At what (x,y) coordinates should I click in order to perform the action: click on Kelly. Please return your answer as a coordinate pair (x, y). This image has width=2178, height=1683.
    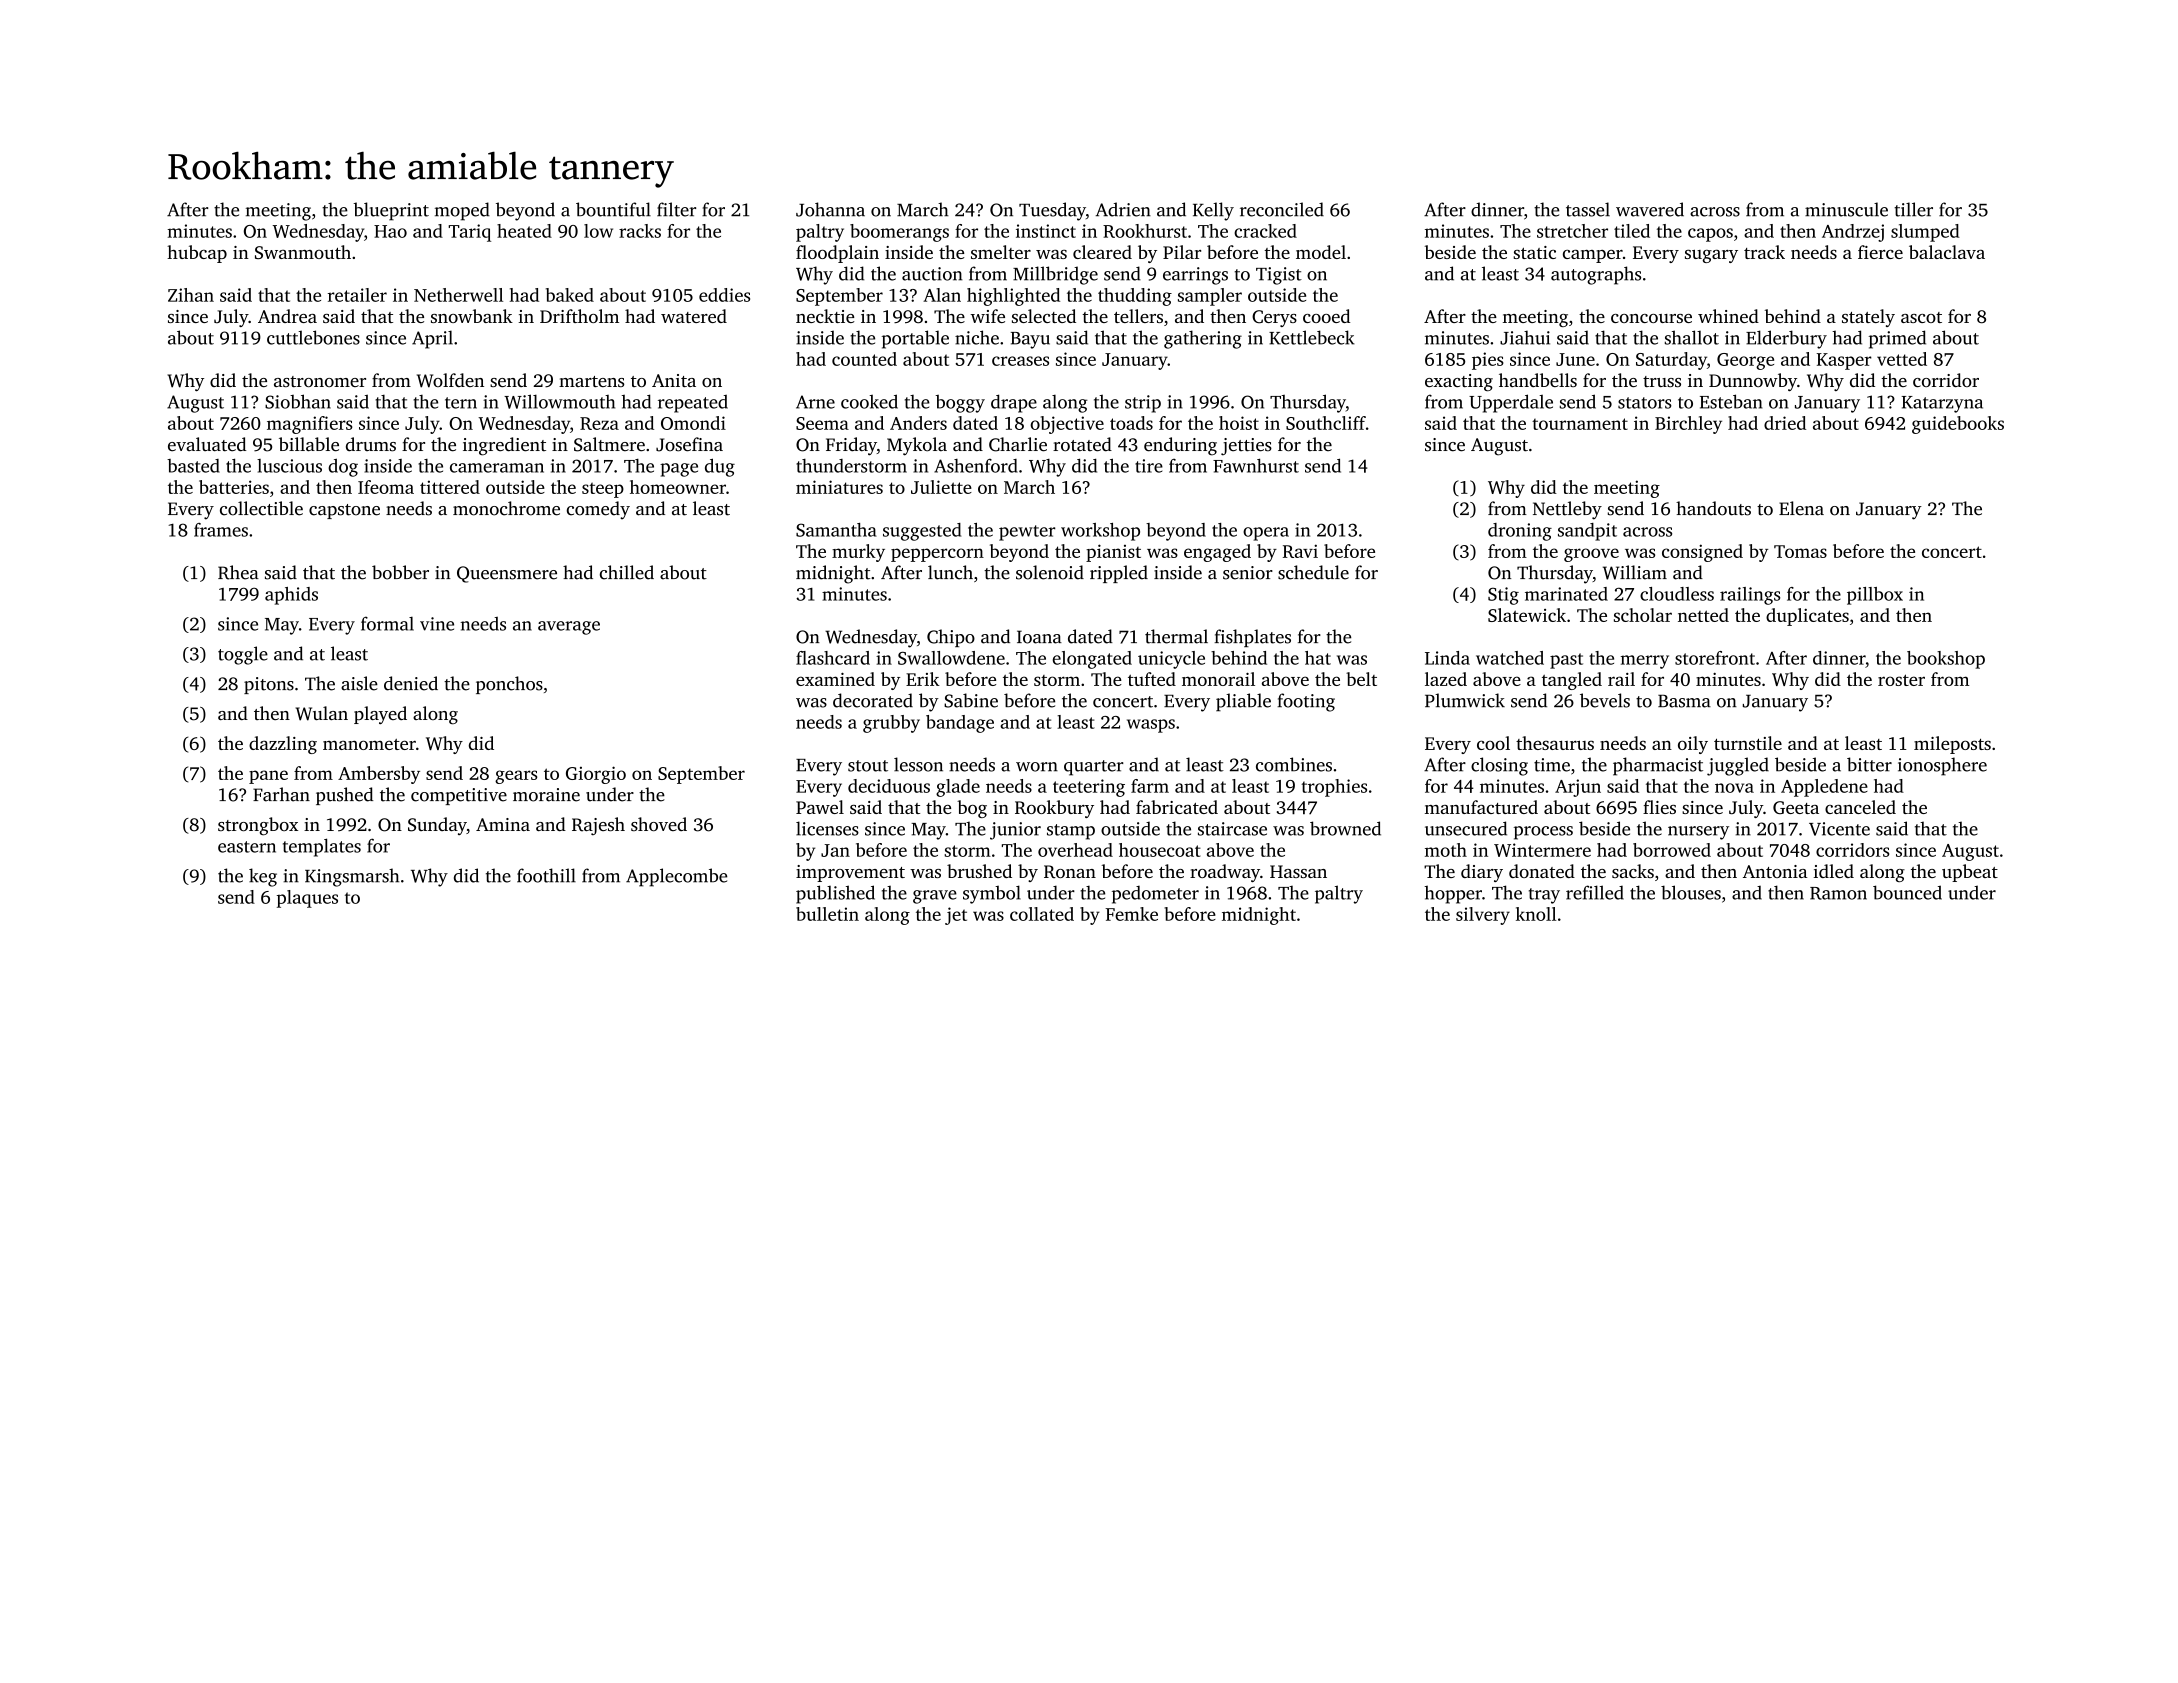
    Looking at the image, I should click on (1213, 211).
